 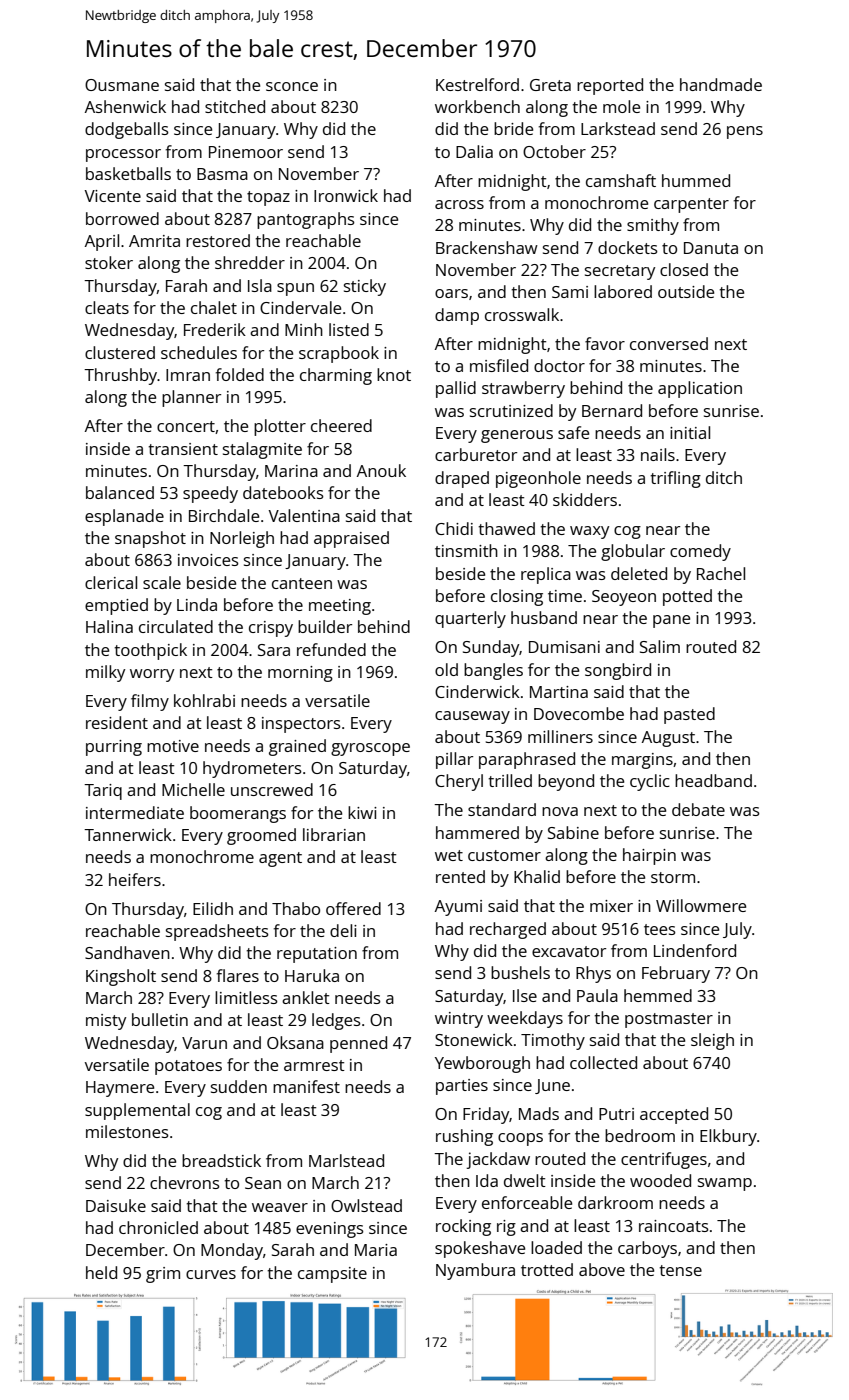 I want to click on beyond, so click(x=566, y=782).
